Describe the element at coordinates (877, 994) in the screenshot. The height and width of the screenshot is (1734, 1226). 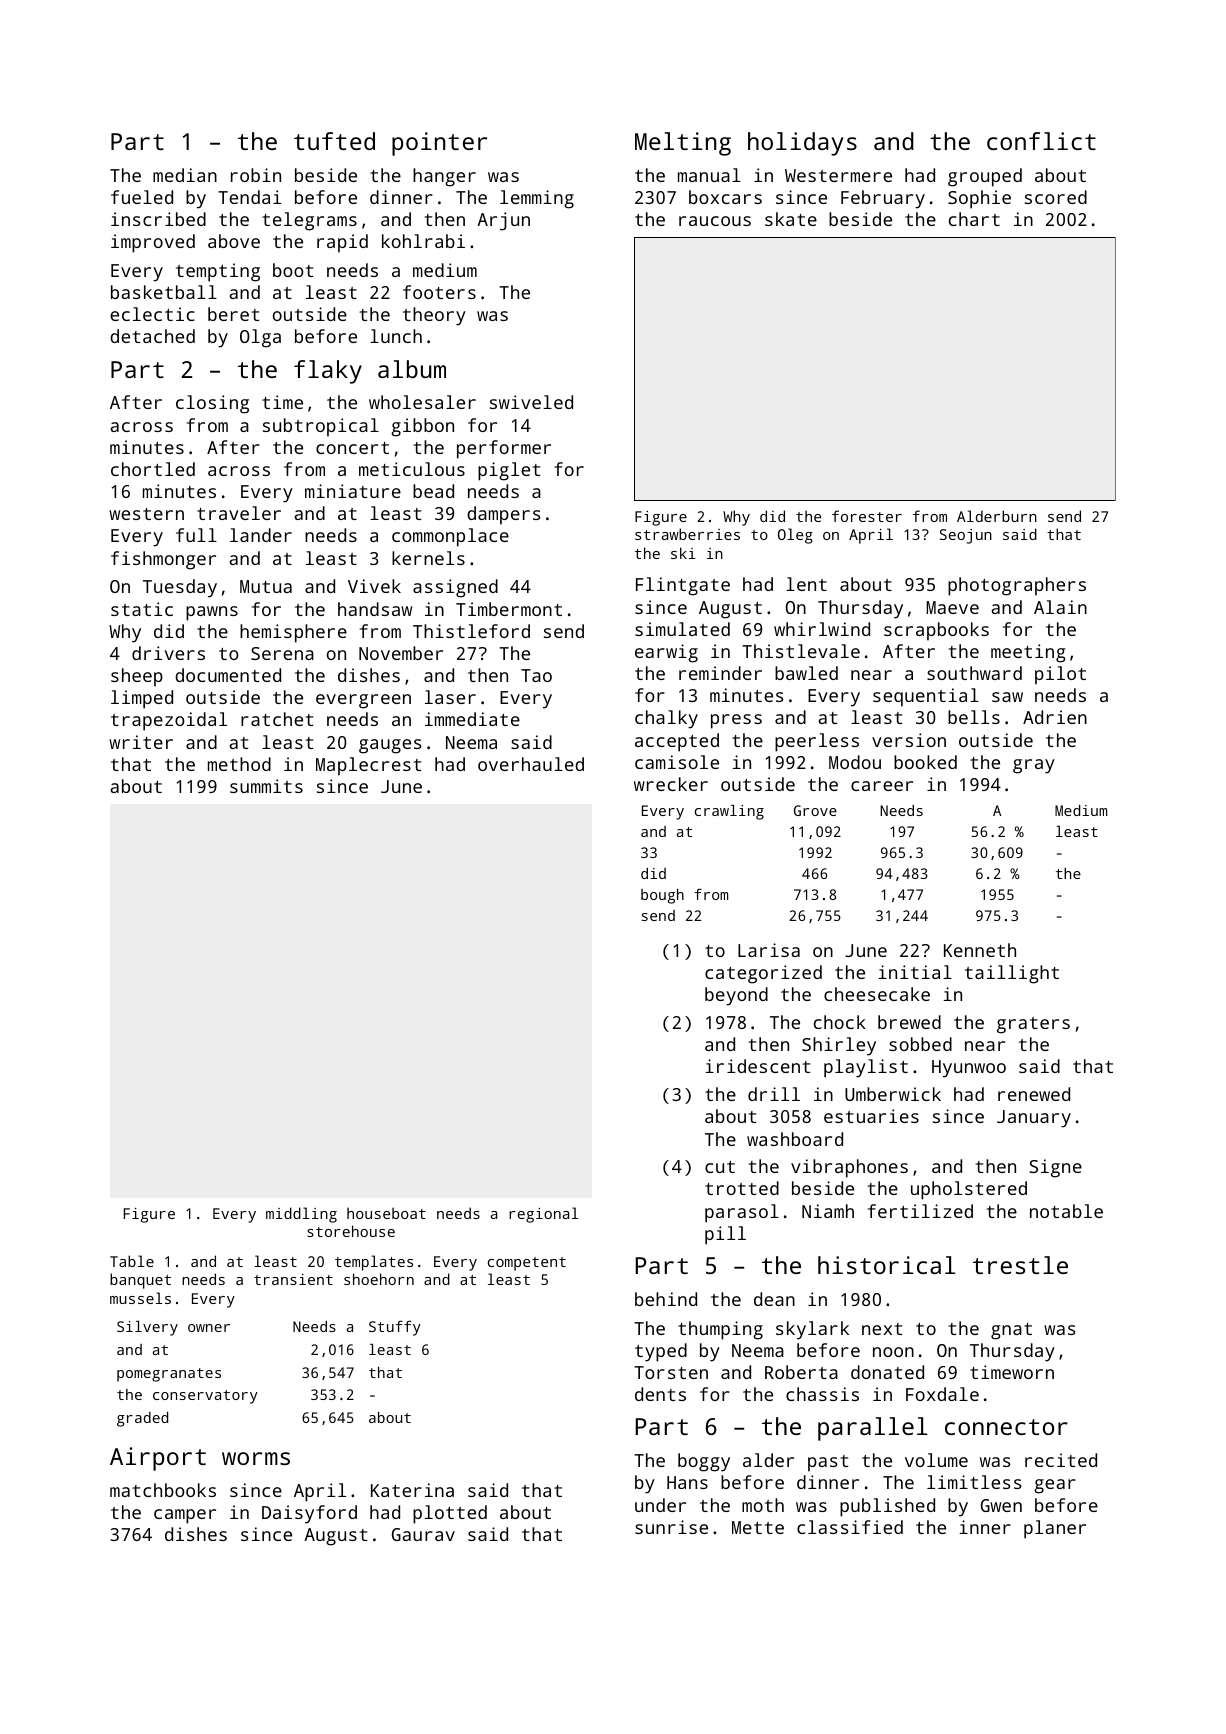
I see `cheesecake` at that location.
